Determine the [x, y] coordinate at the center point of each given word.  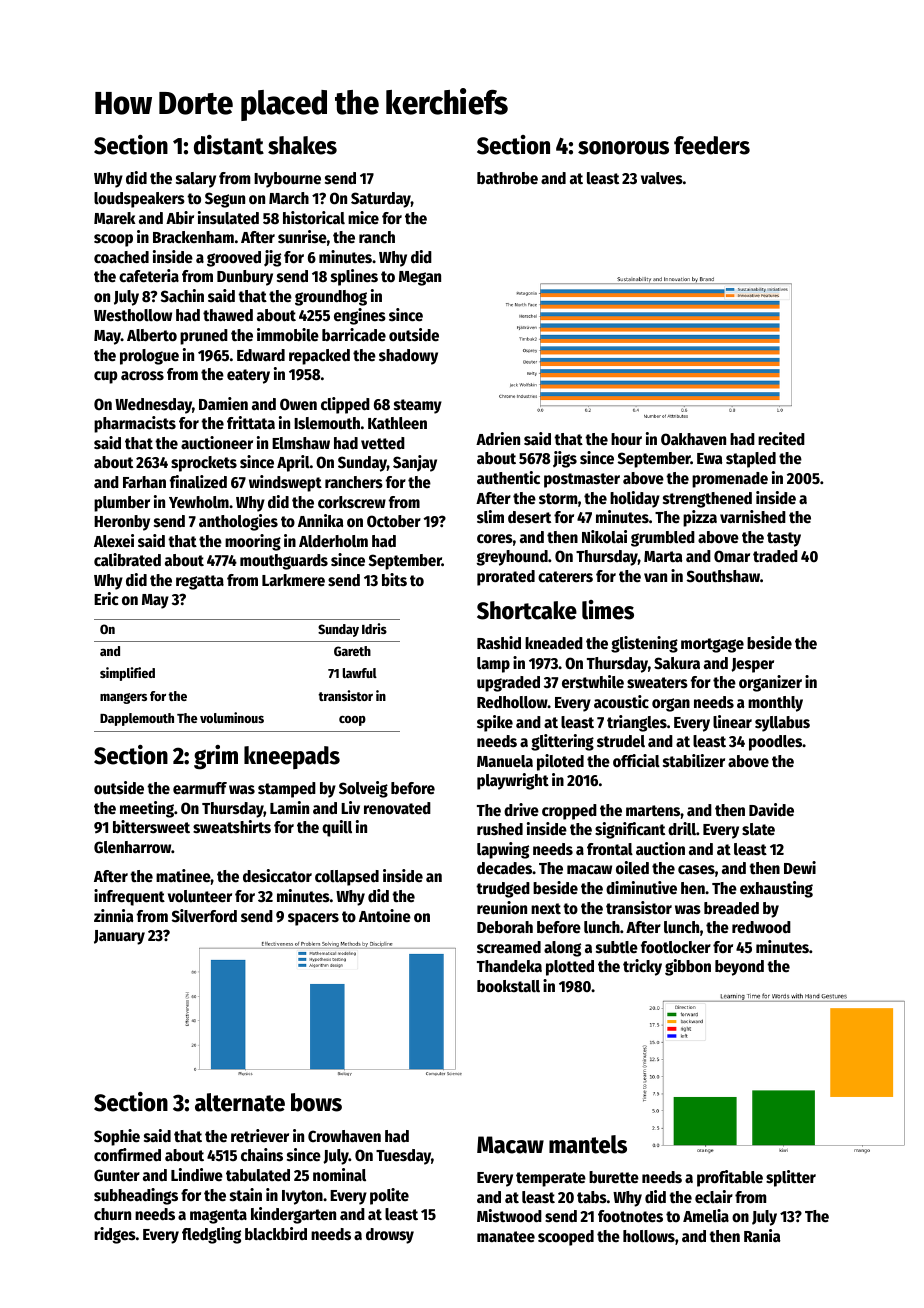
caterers [565, 577]
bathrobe [507, 178]
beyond [739, 968]
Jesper [752, 665]
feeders [712, 145]
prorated [506, 578]
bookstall [508, 986]
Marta [663, 556]
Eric [106, 599]
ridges [115, 1235]
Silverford [204, 916]
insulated [228, 218]
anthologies [238, 522]
